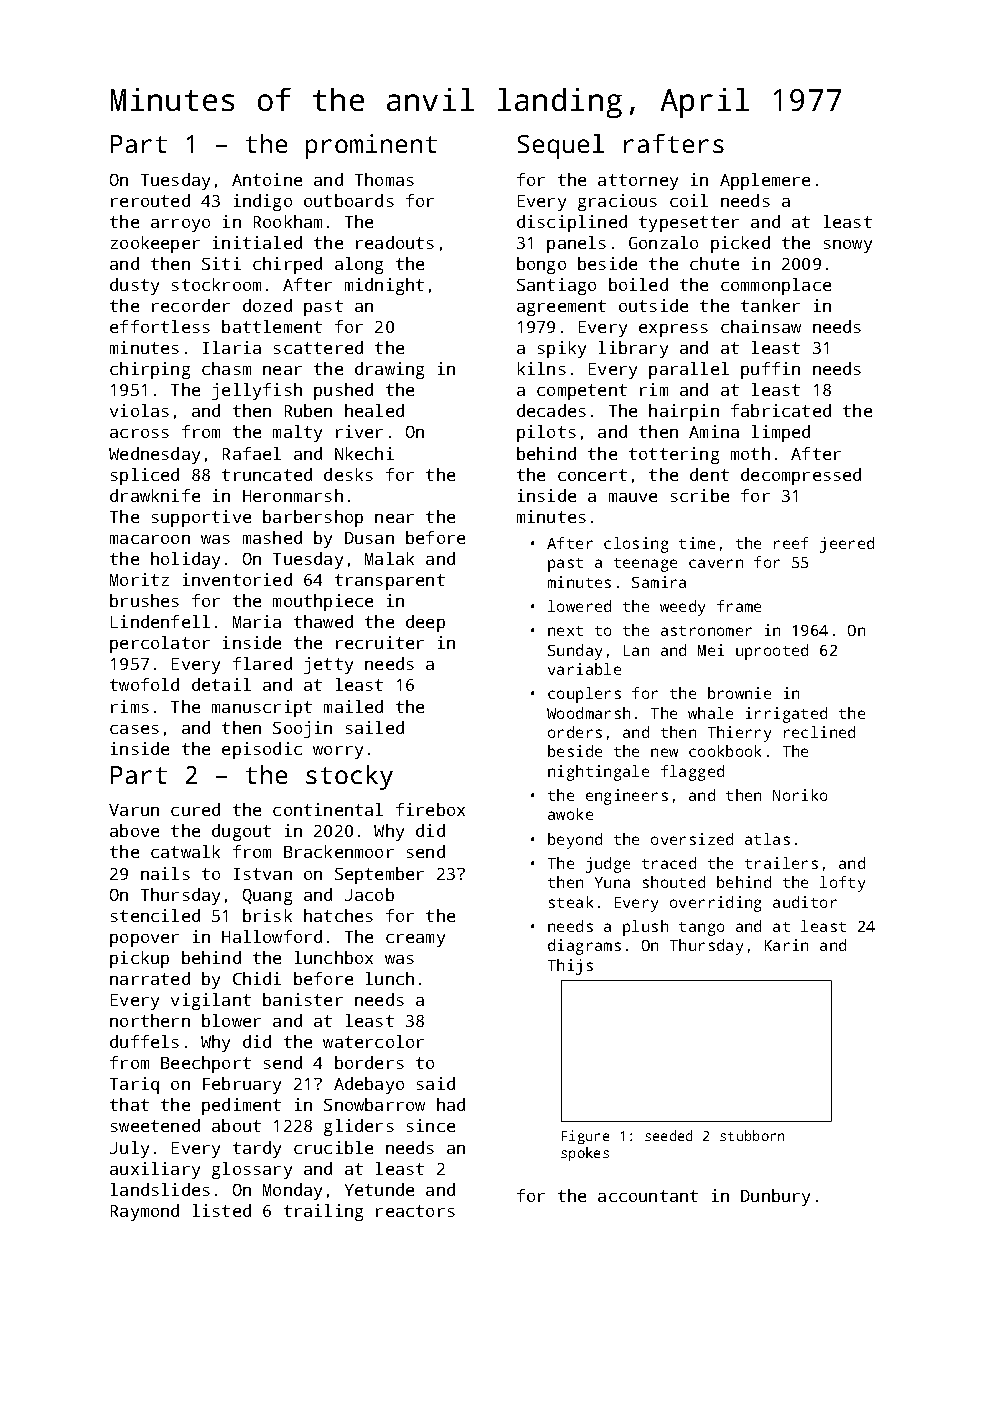 Image resolution: width=986 pixels, height=1428 pixels. What do you see at coordinates (786, 715) in the image?
I see `irrigated` at bounding box center [786, 715].
